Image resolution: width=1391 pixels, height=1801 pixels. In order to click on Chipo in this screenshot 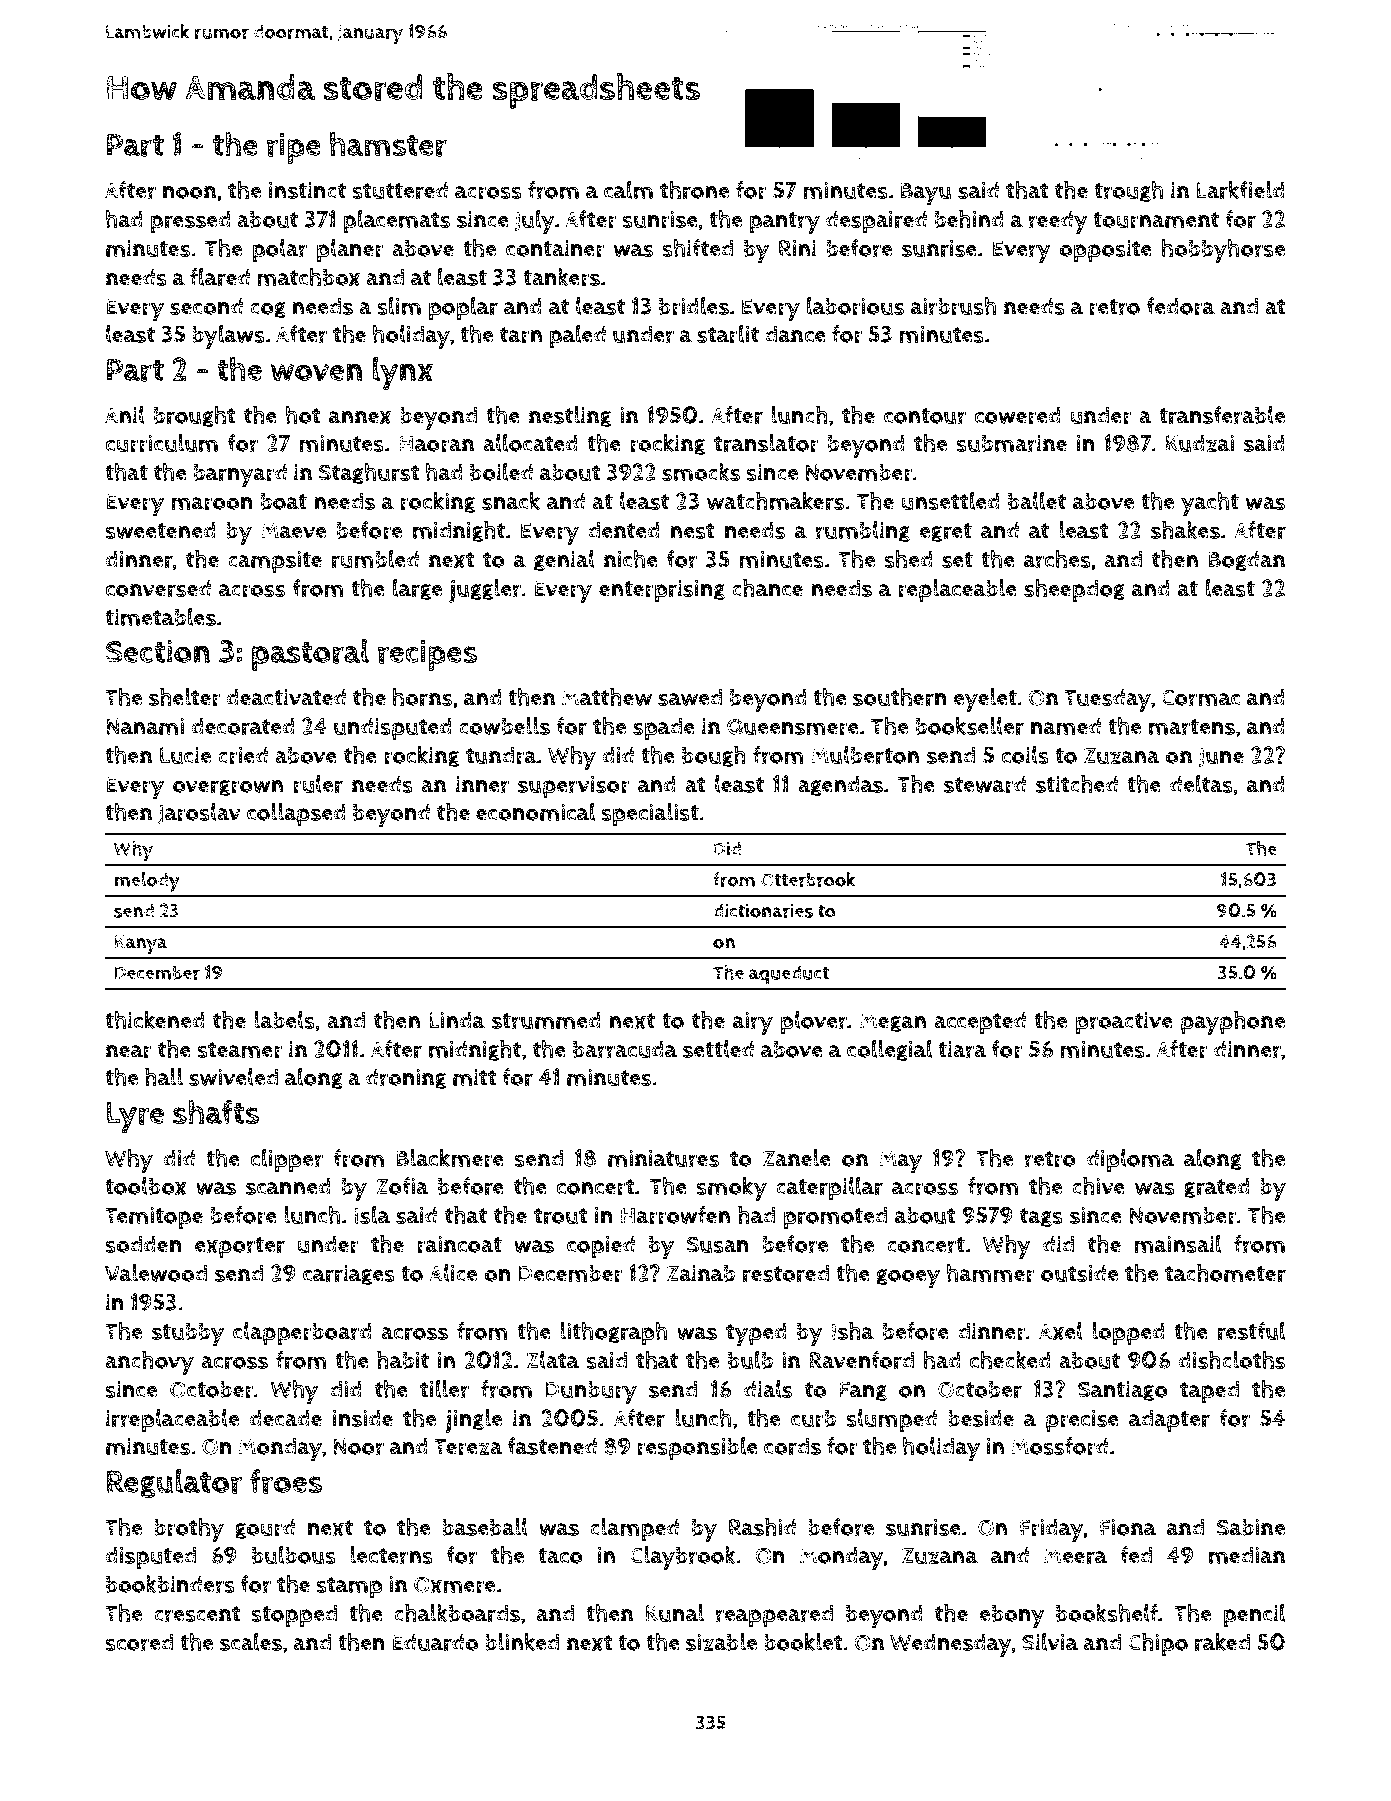, I will do `click(1158, 1645)`.
